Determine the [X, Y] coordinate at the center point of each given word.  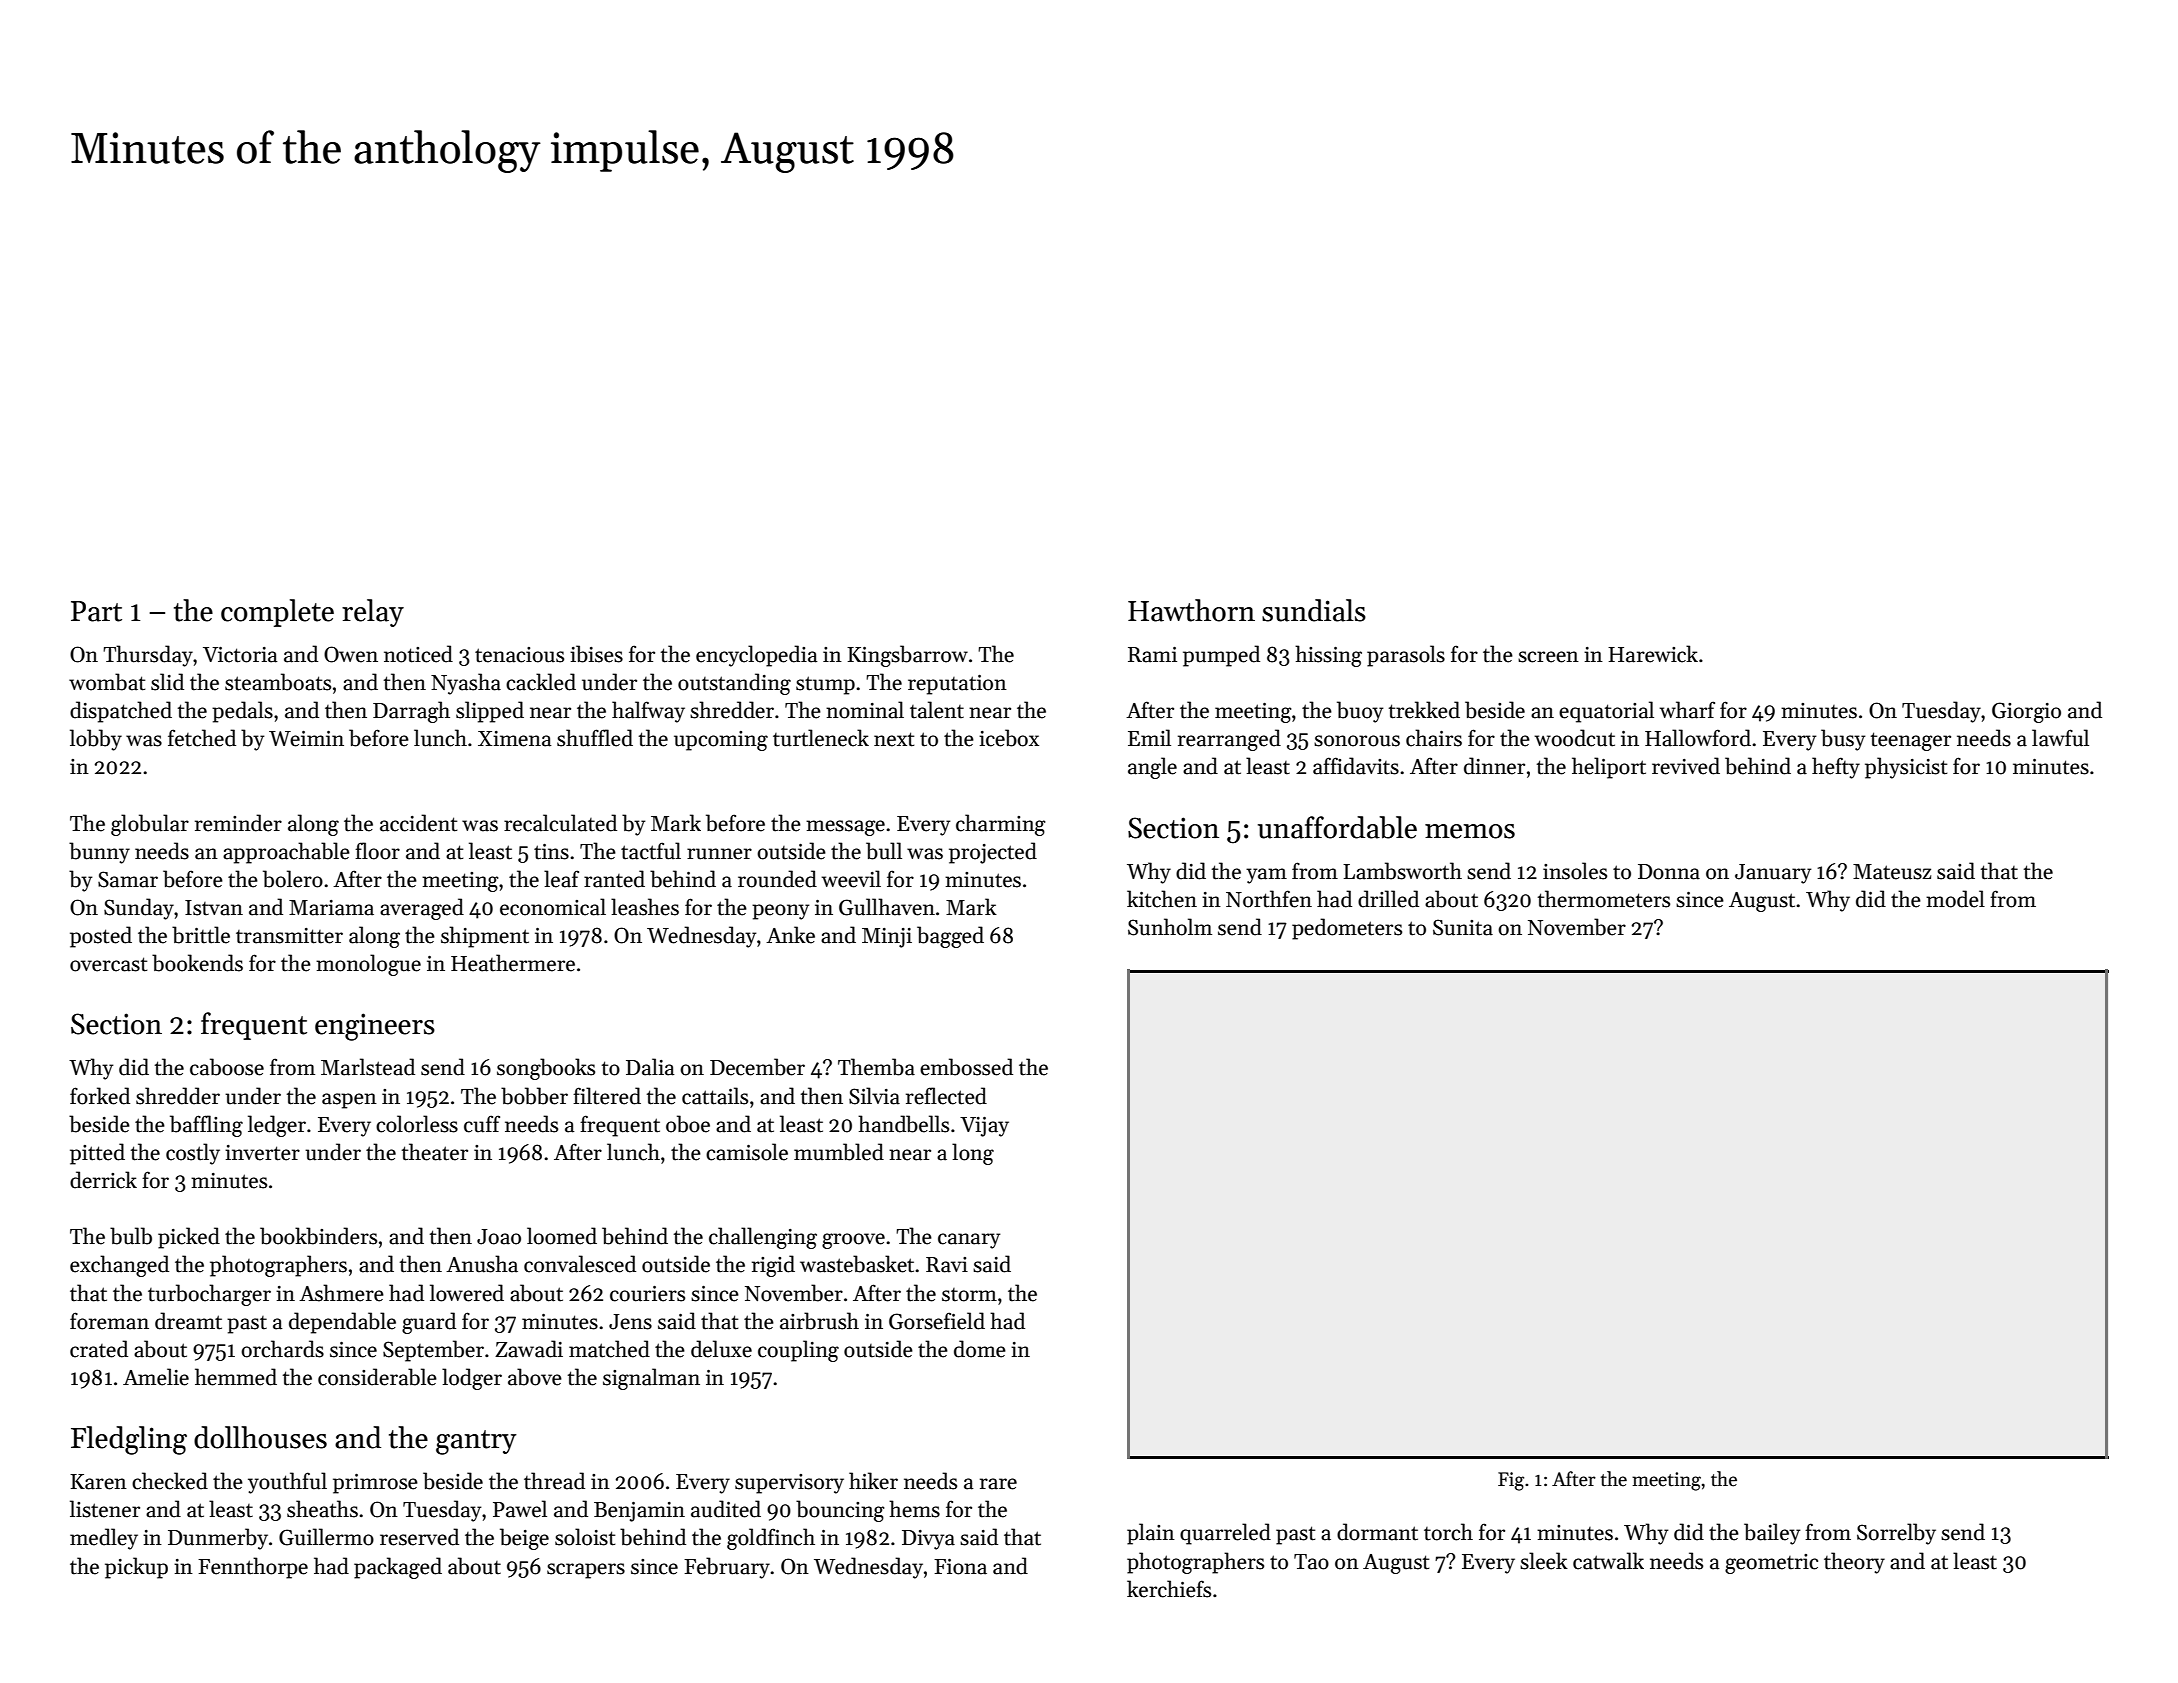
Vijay [984, 1127]
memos [1470, 831]
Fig [1511, 1481]
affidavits [1356, 766]
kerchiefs [1169, 1589]
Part [96, 611]
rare [998, 1484]
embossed [966, 1067]
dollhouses [260, 1437]
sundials [1314, 610]
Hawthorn [1191, 610]
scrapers [586, 1571]
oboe [688, 1124]
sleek [1544, 1561]
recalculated [560, 823]
